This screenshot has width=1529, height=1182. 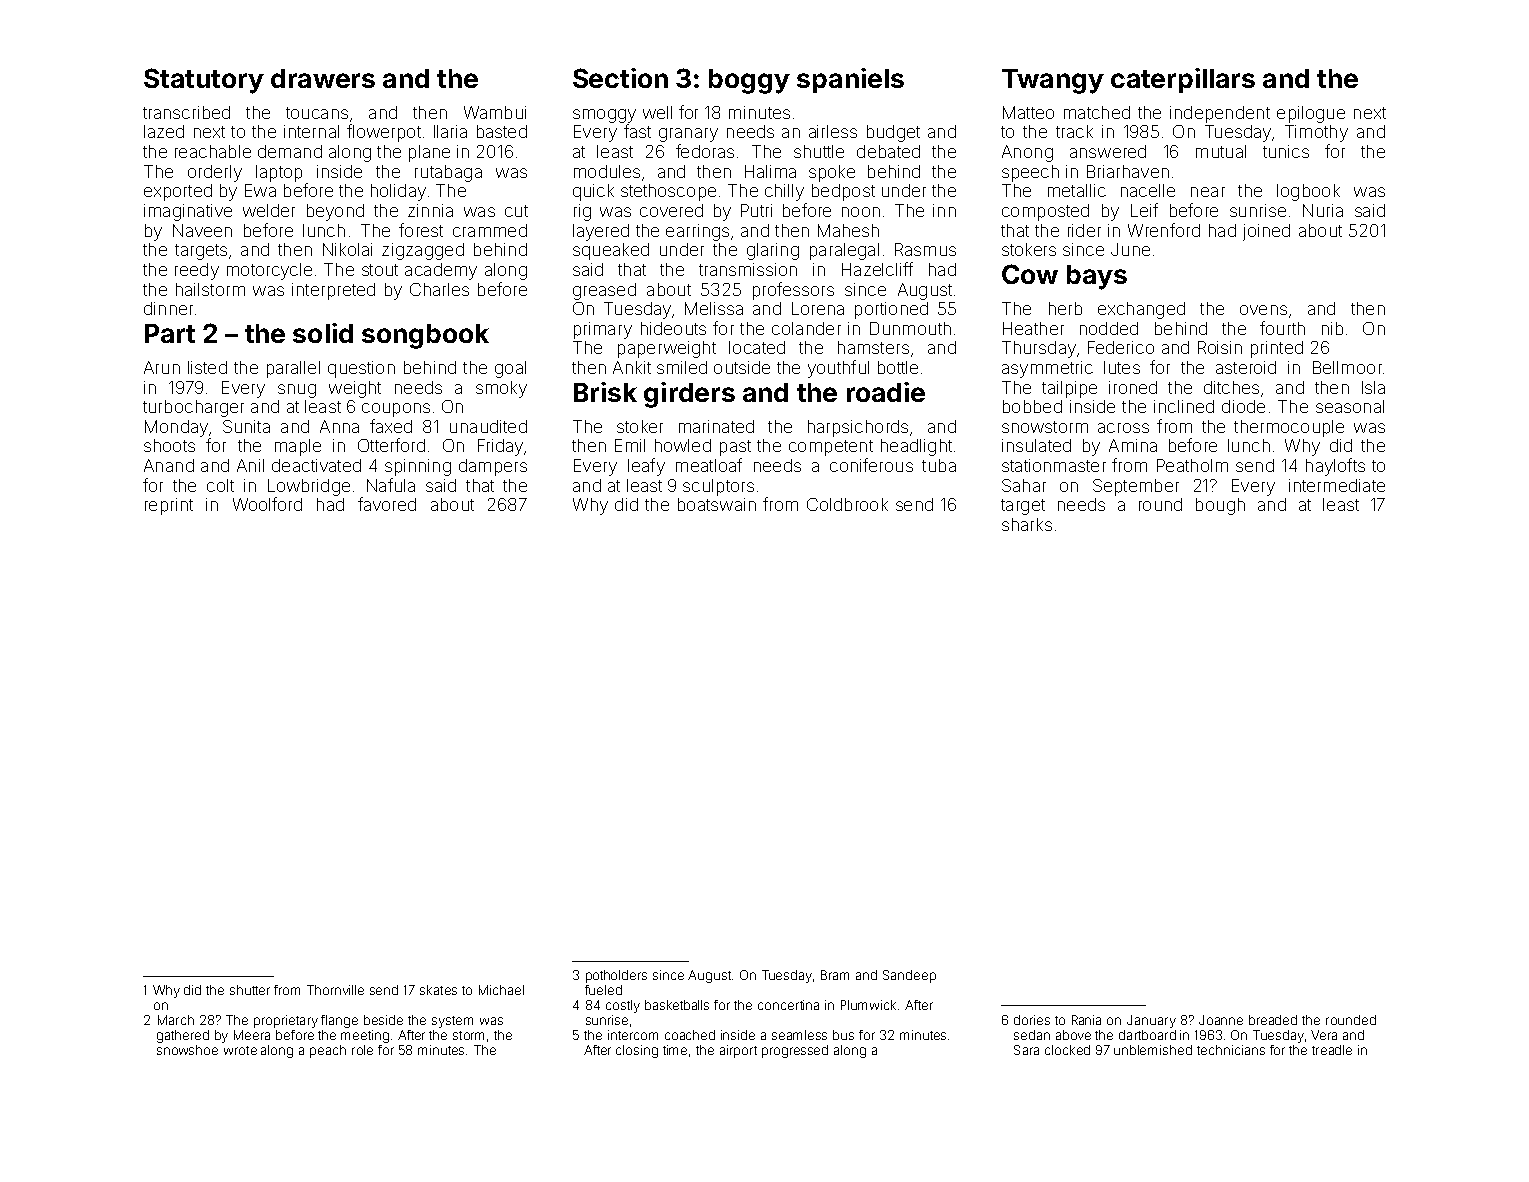 I want to click on spaniels, so click(x=850, y=80).
